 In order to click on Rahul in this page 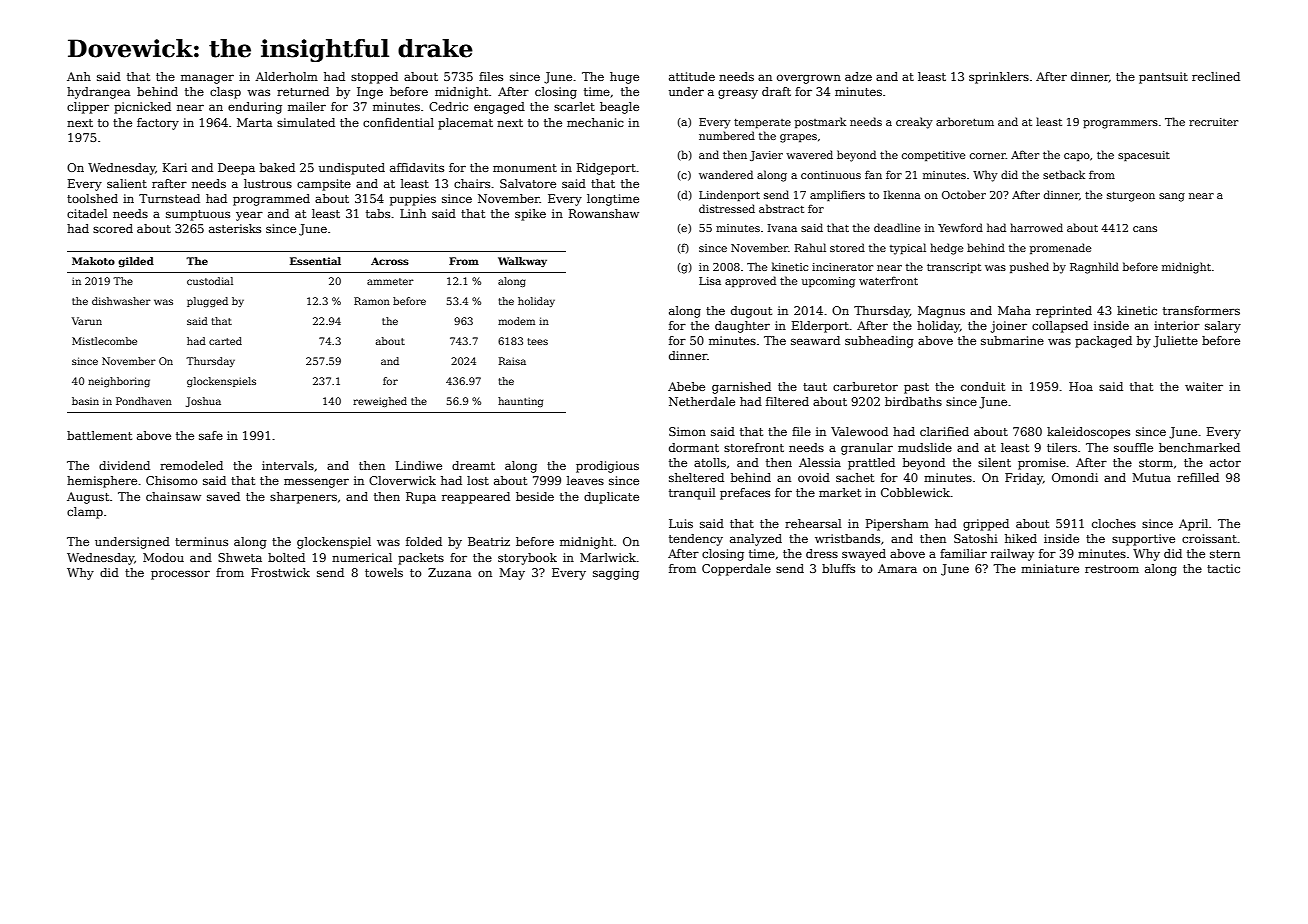, I will do `click(810, 247)`.
